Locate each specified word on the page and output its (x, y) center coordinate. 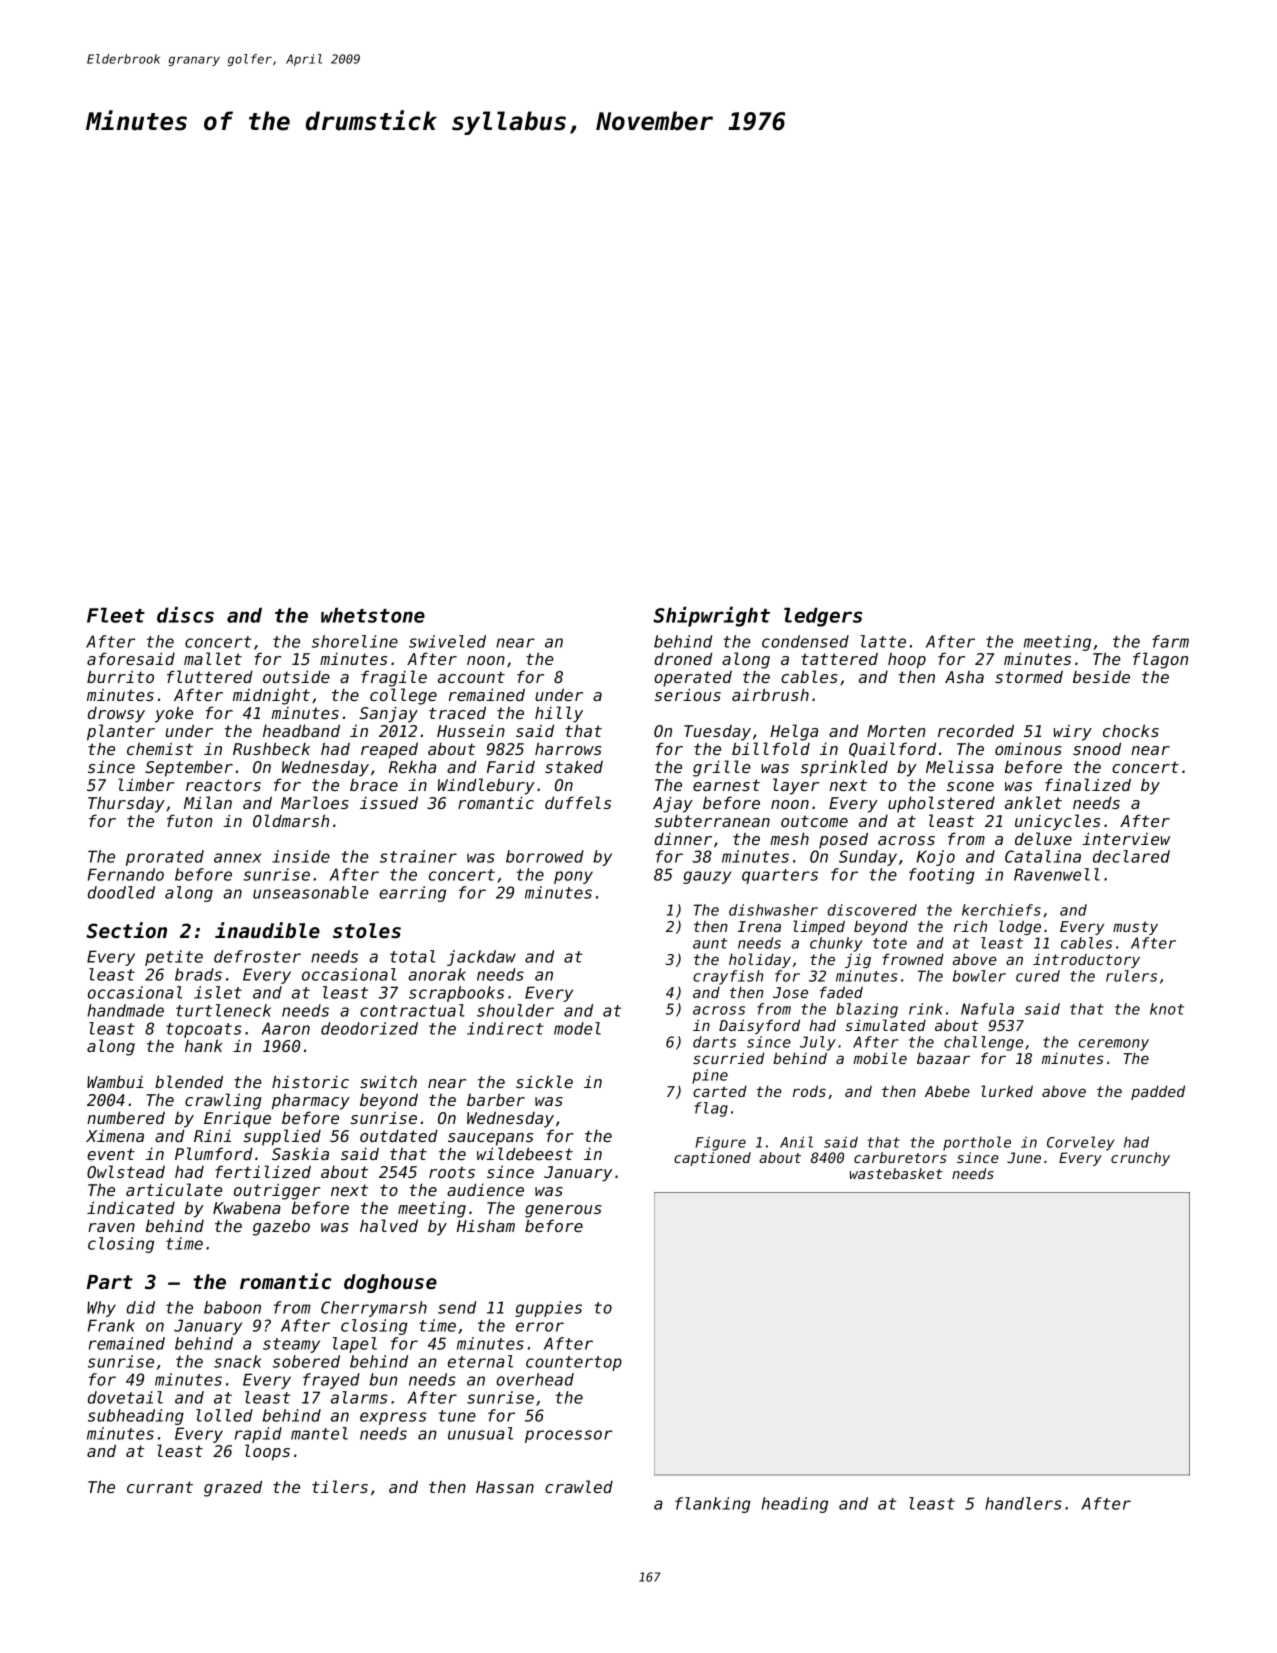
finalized (1088, 784)
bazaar (943, 1058)
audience (485, 1189)
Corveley (1080, 1143)
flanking (713, 1505)
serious (688, 694)
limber (146, 784)
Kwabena (247, 1207)
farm (1170, 641)
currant (160, 1487)
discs (185, 614)
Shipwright (711, 616)
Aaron (285, 1028)
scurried (728, 1058)
